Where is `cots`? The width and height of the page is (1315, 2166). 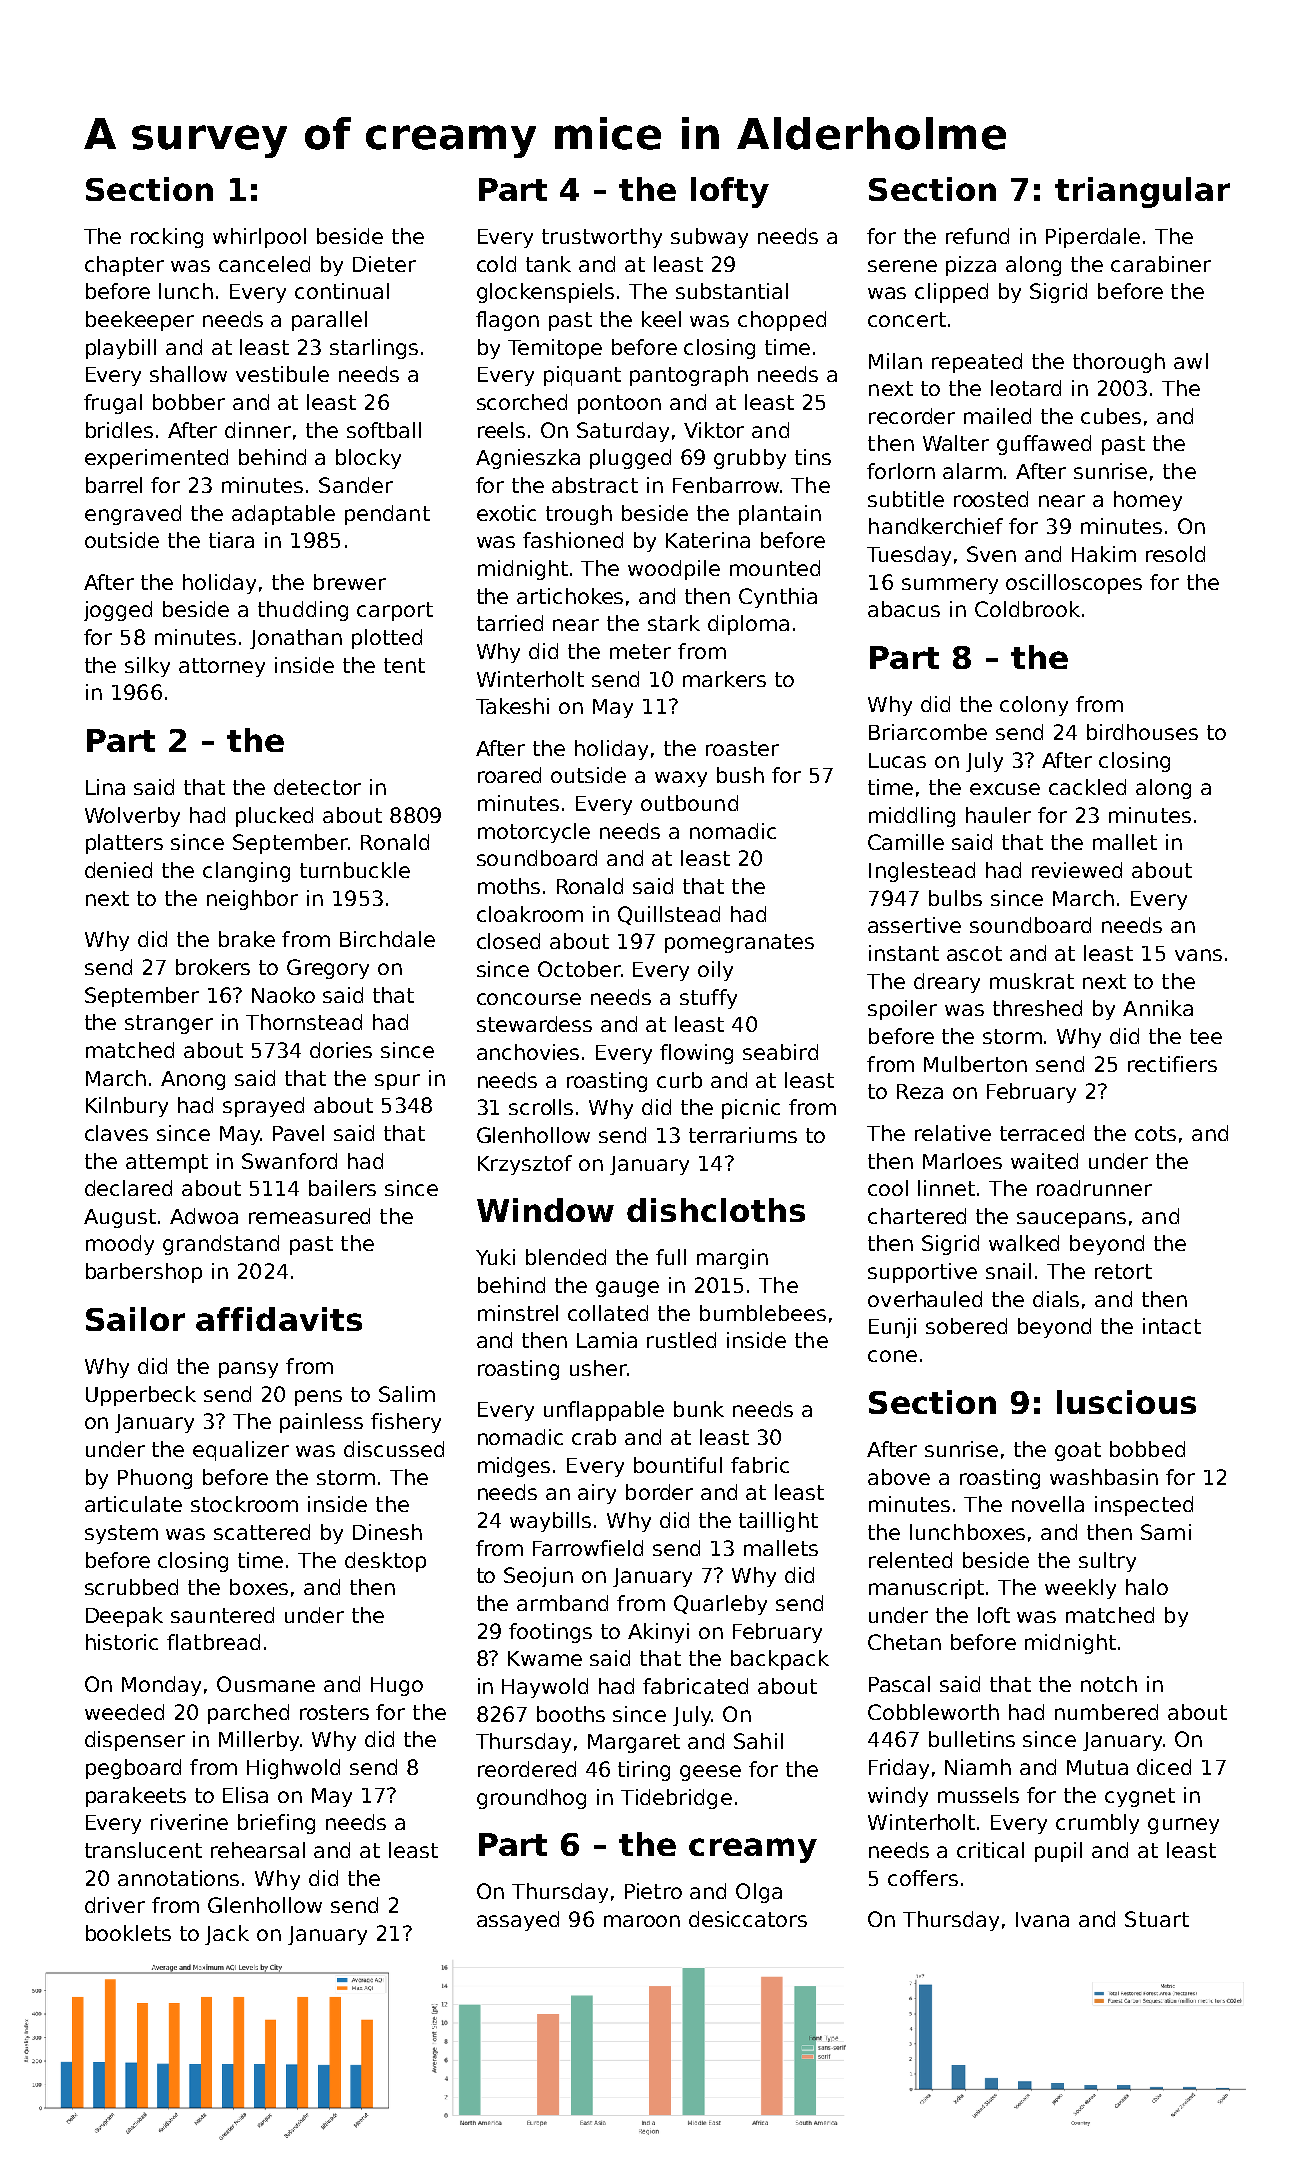 cots is located at coordinates (1155, 1133).
